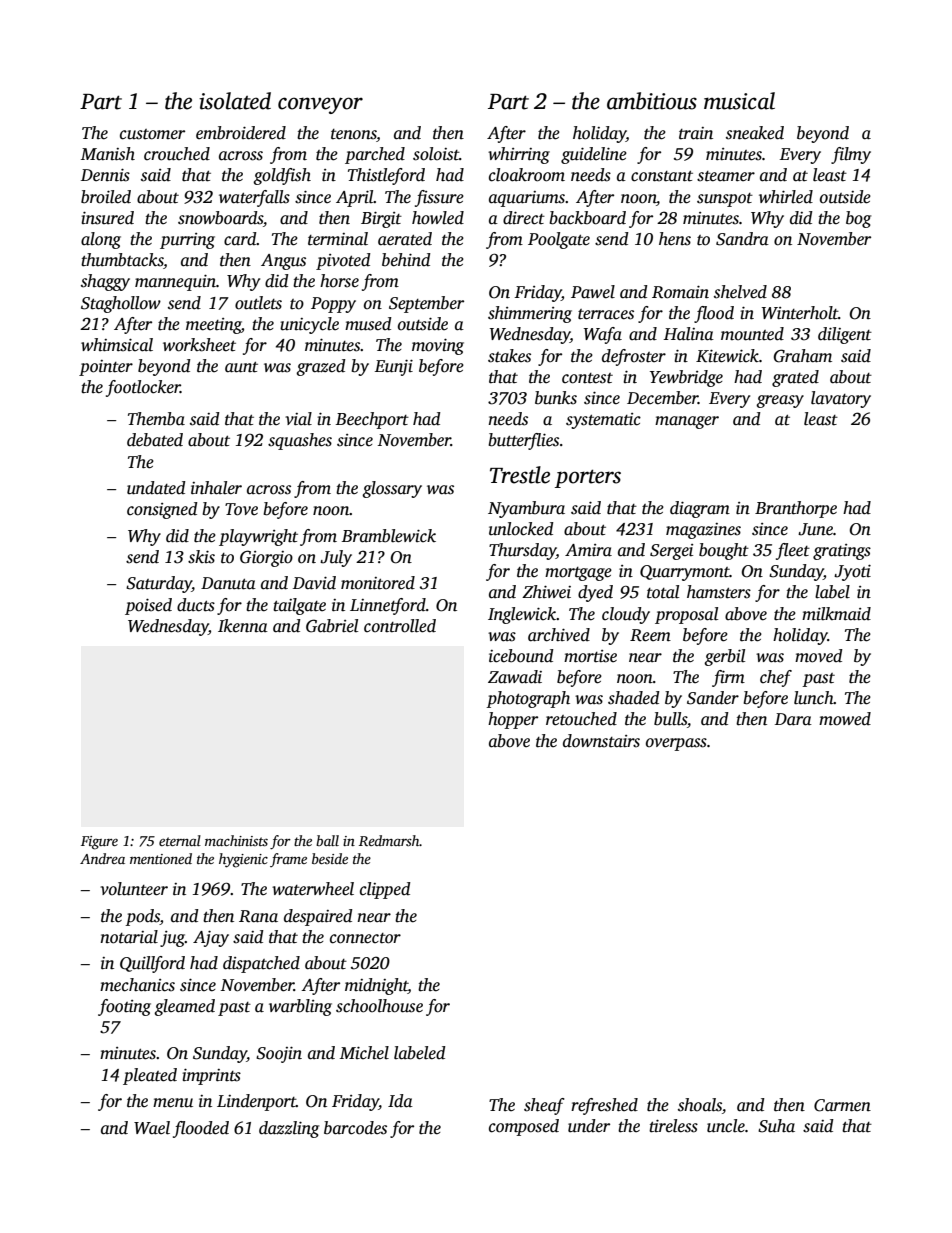  What do you see at coordinates (438, 346) in the screenshot?
I see `moving` at bounding box center [438, 346].
